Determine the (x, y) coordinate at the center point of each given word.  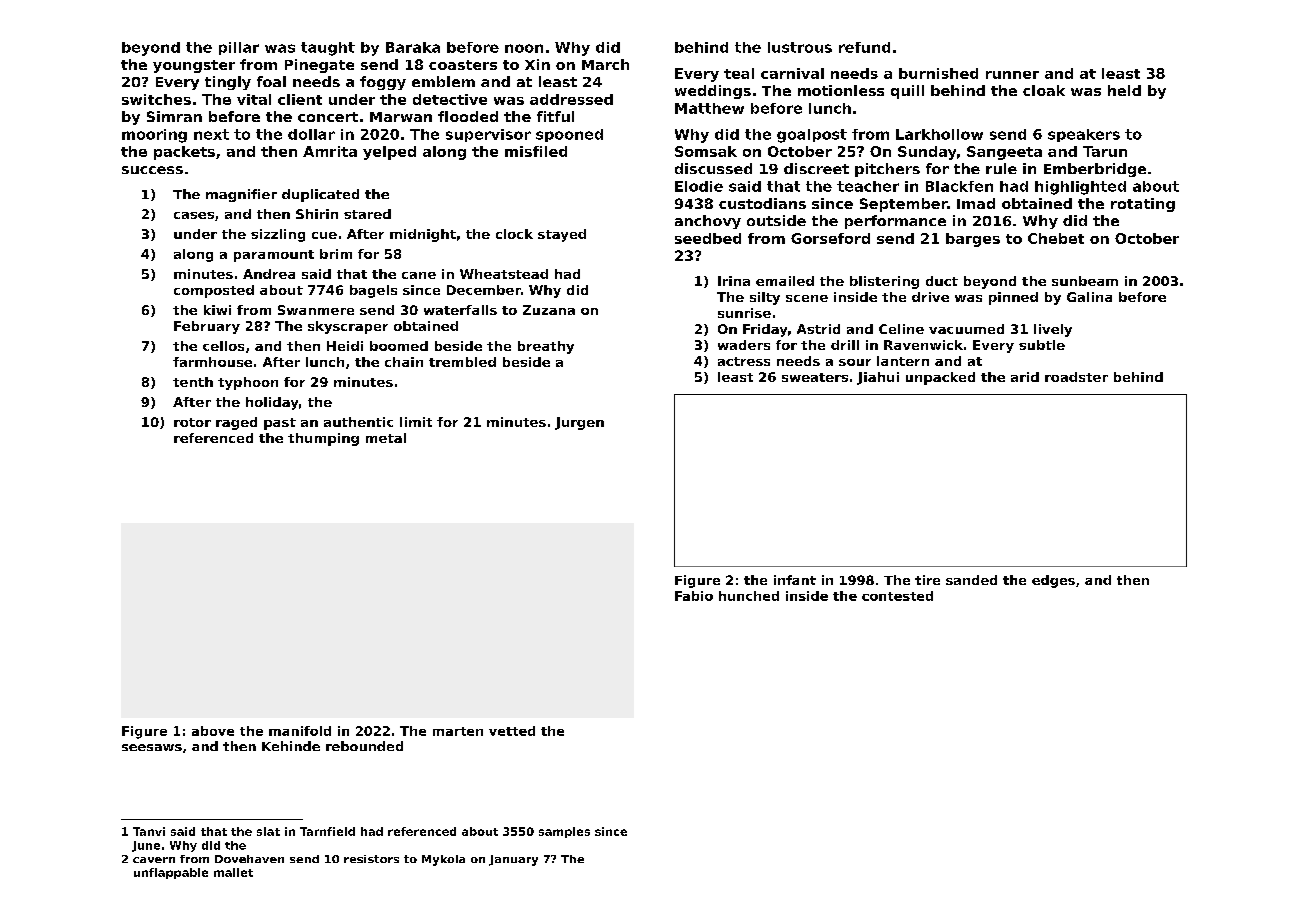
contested (897, 596)
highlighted (1080, 188)
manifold (300, 731)
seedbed (708, 238)
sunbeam (1085, 281)
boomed (399, 346)
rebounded (364, 746)
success (152, 170)
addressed (571, 99)
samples (564, 832)
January (513, 860)
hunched (749, 596)
